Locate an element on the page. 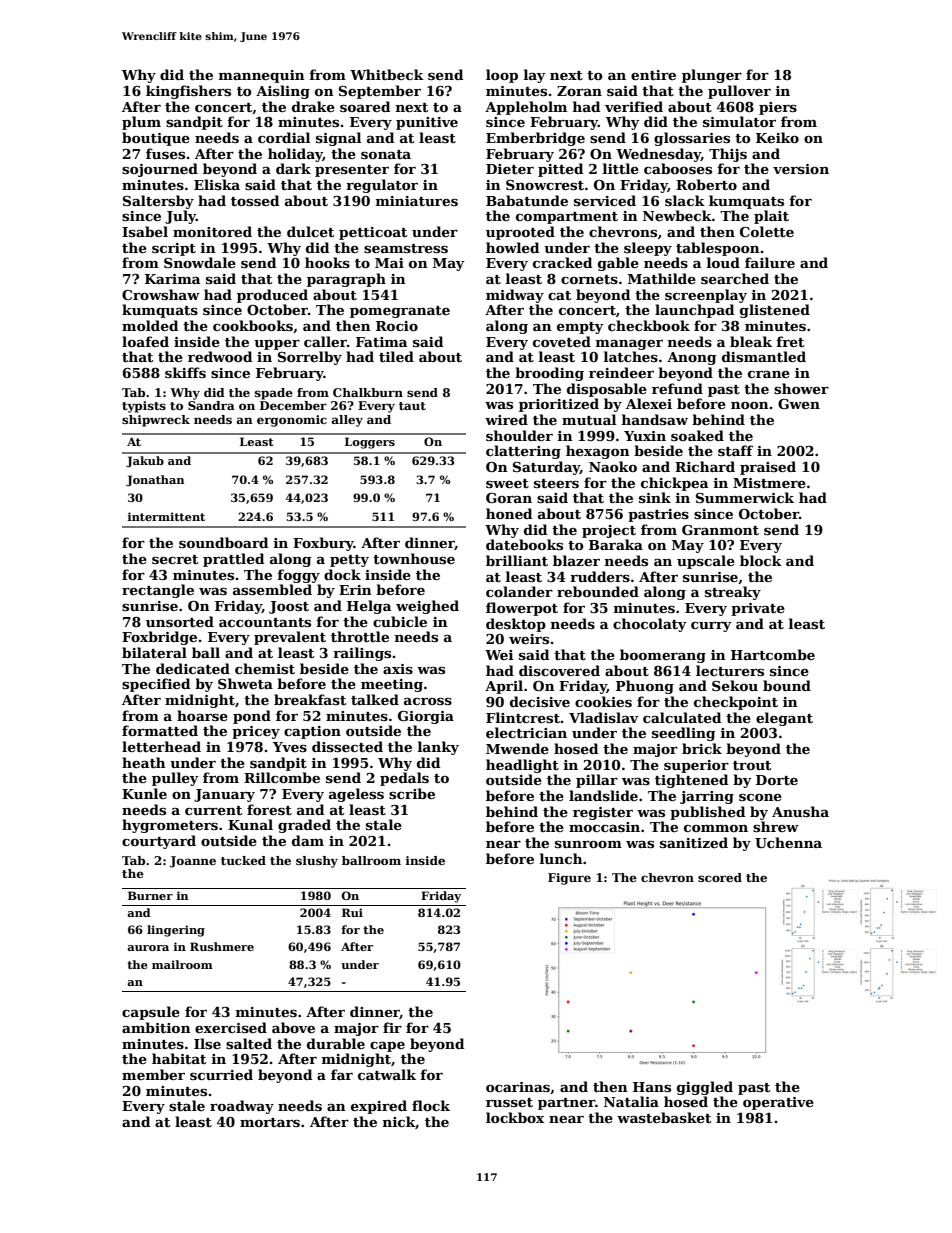 The width and height of the document is (952, 1233). Whitbeck is located at coordinates (387, 74).
